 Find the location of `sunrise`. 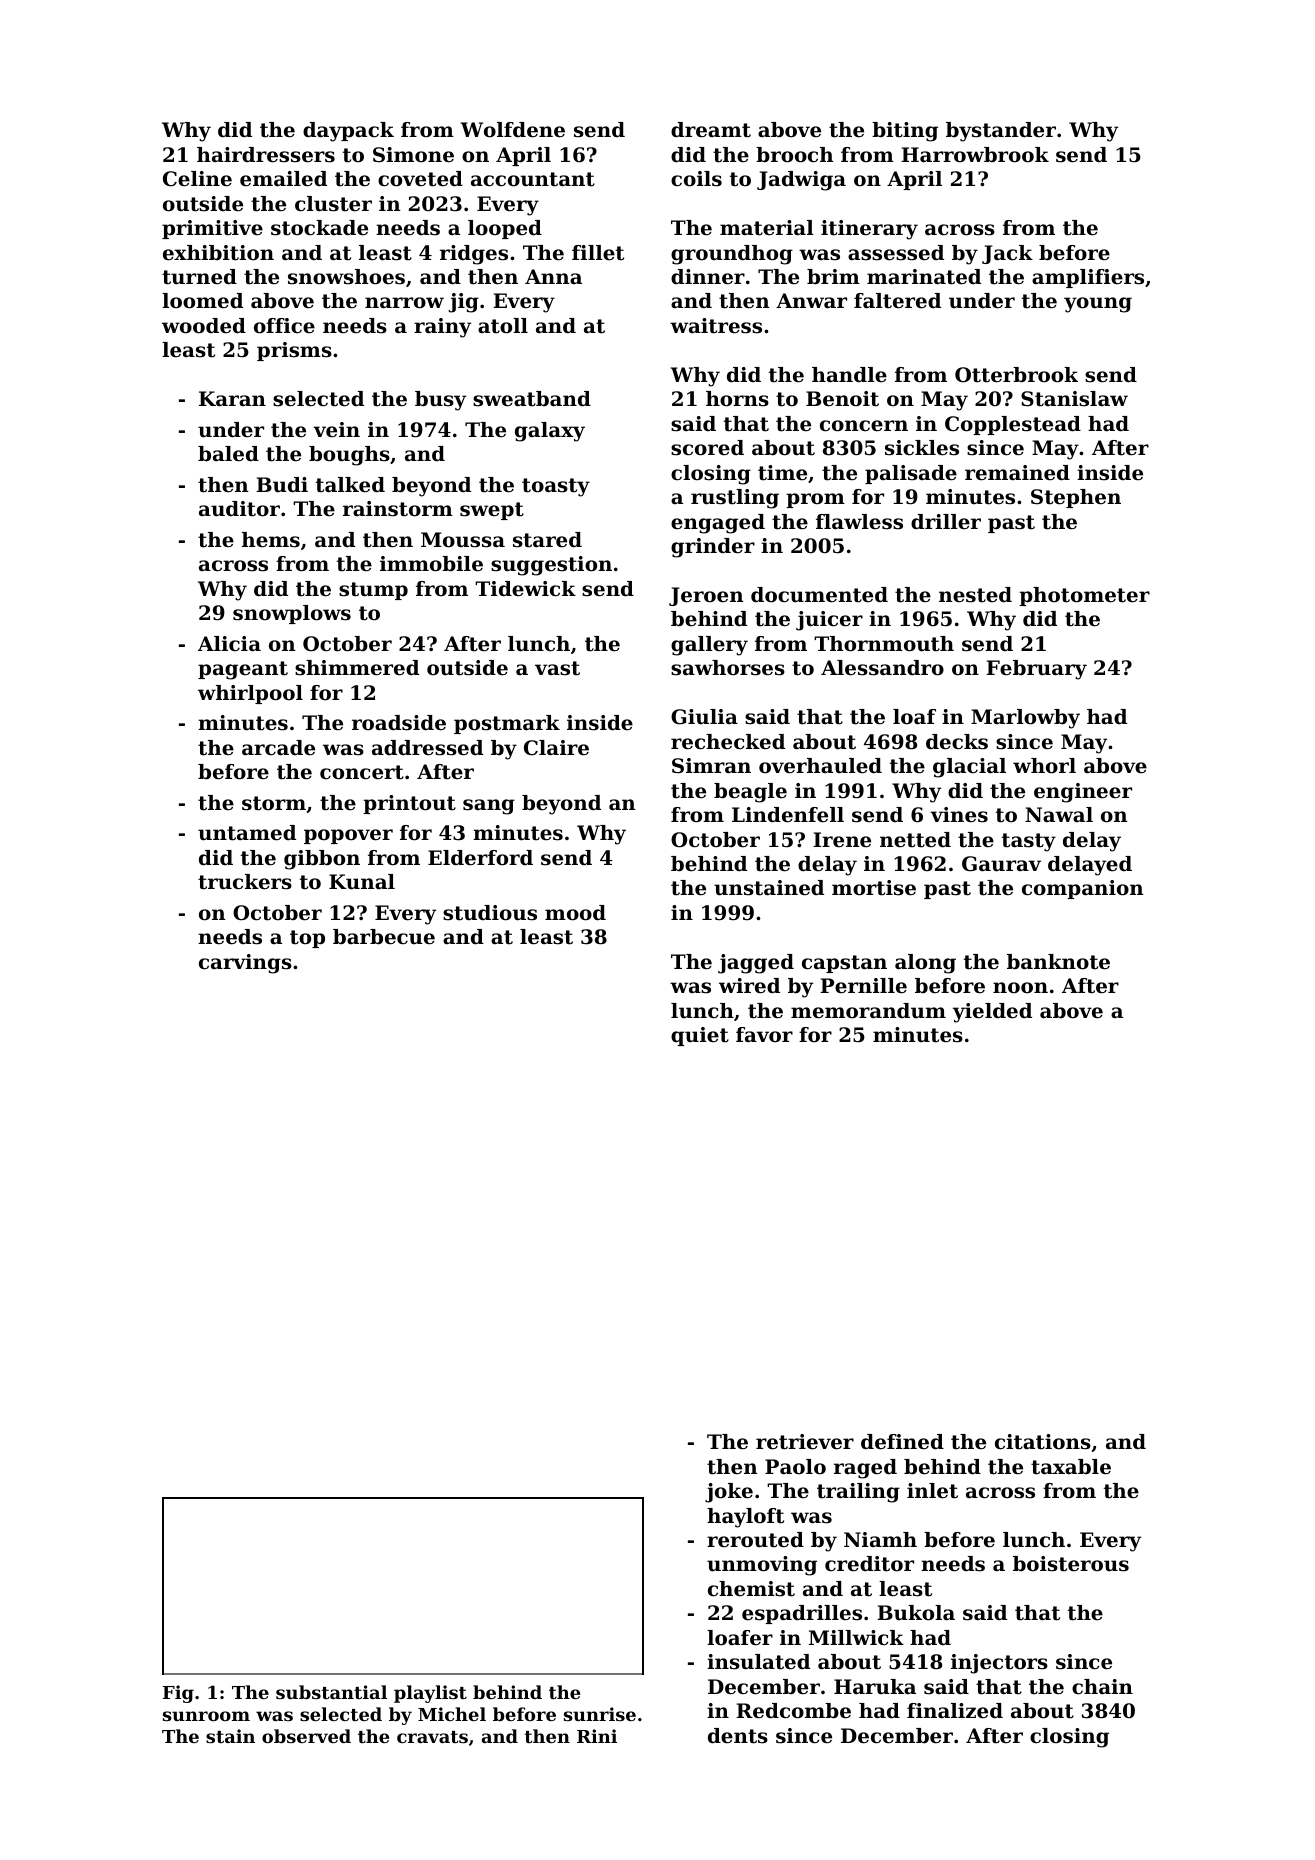

sunrise is located at coordinates (600, 1714).
